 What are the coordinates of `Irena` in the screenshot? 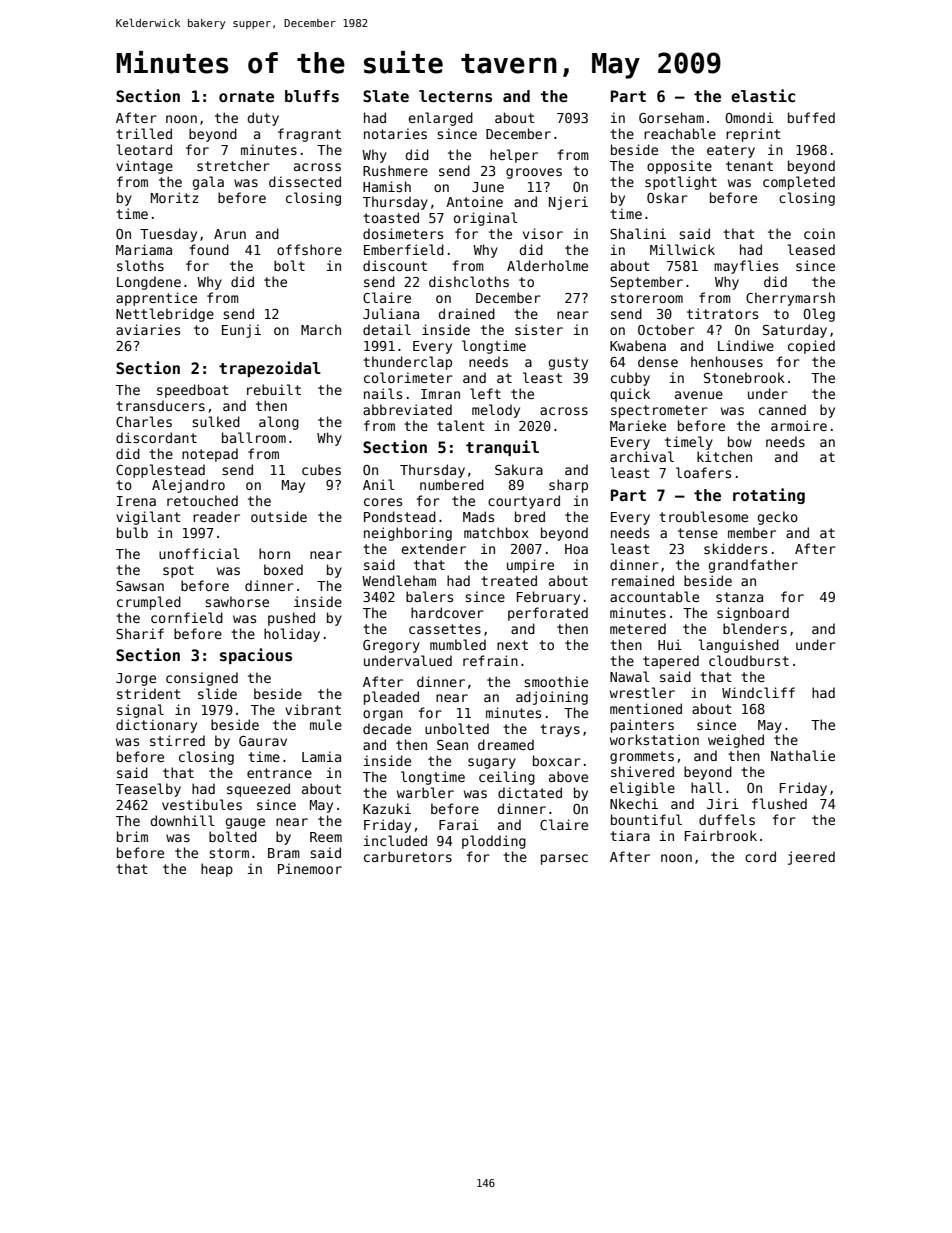 It's located at (136, 501).
